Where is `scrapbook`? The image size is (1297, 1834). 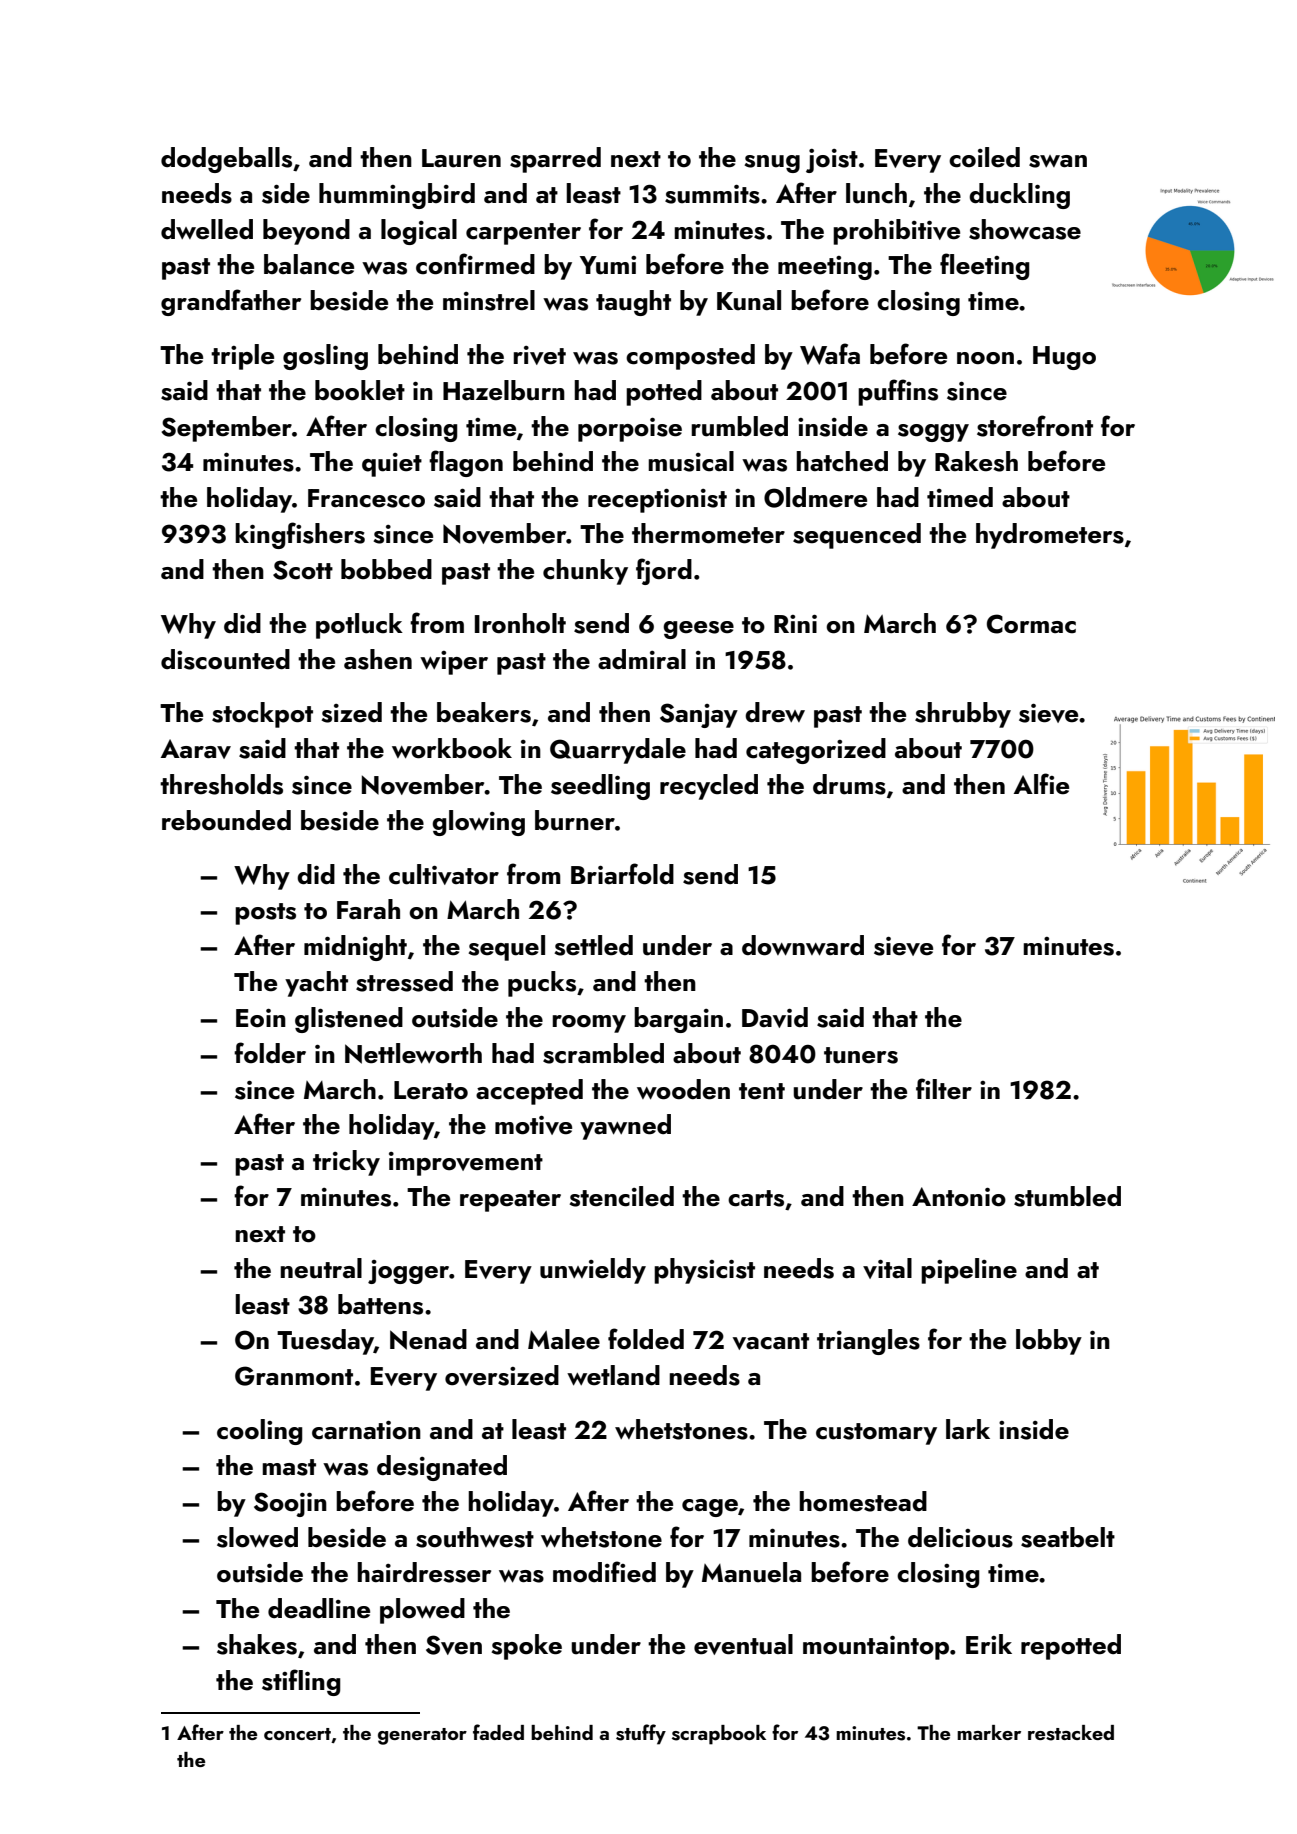
scrapbook is located at coordinates (719, 1735).
